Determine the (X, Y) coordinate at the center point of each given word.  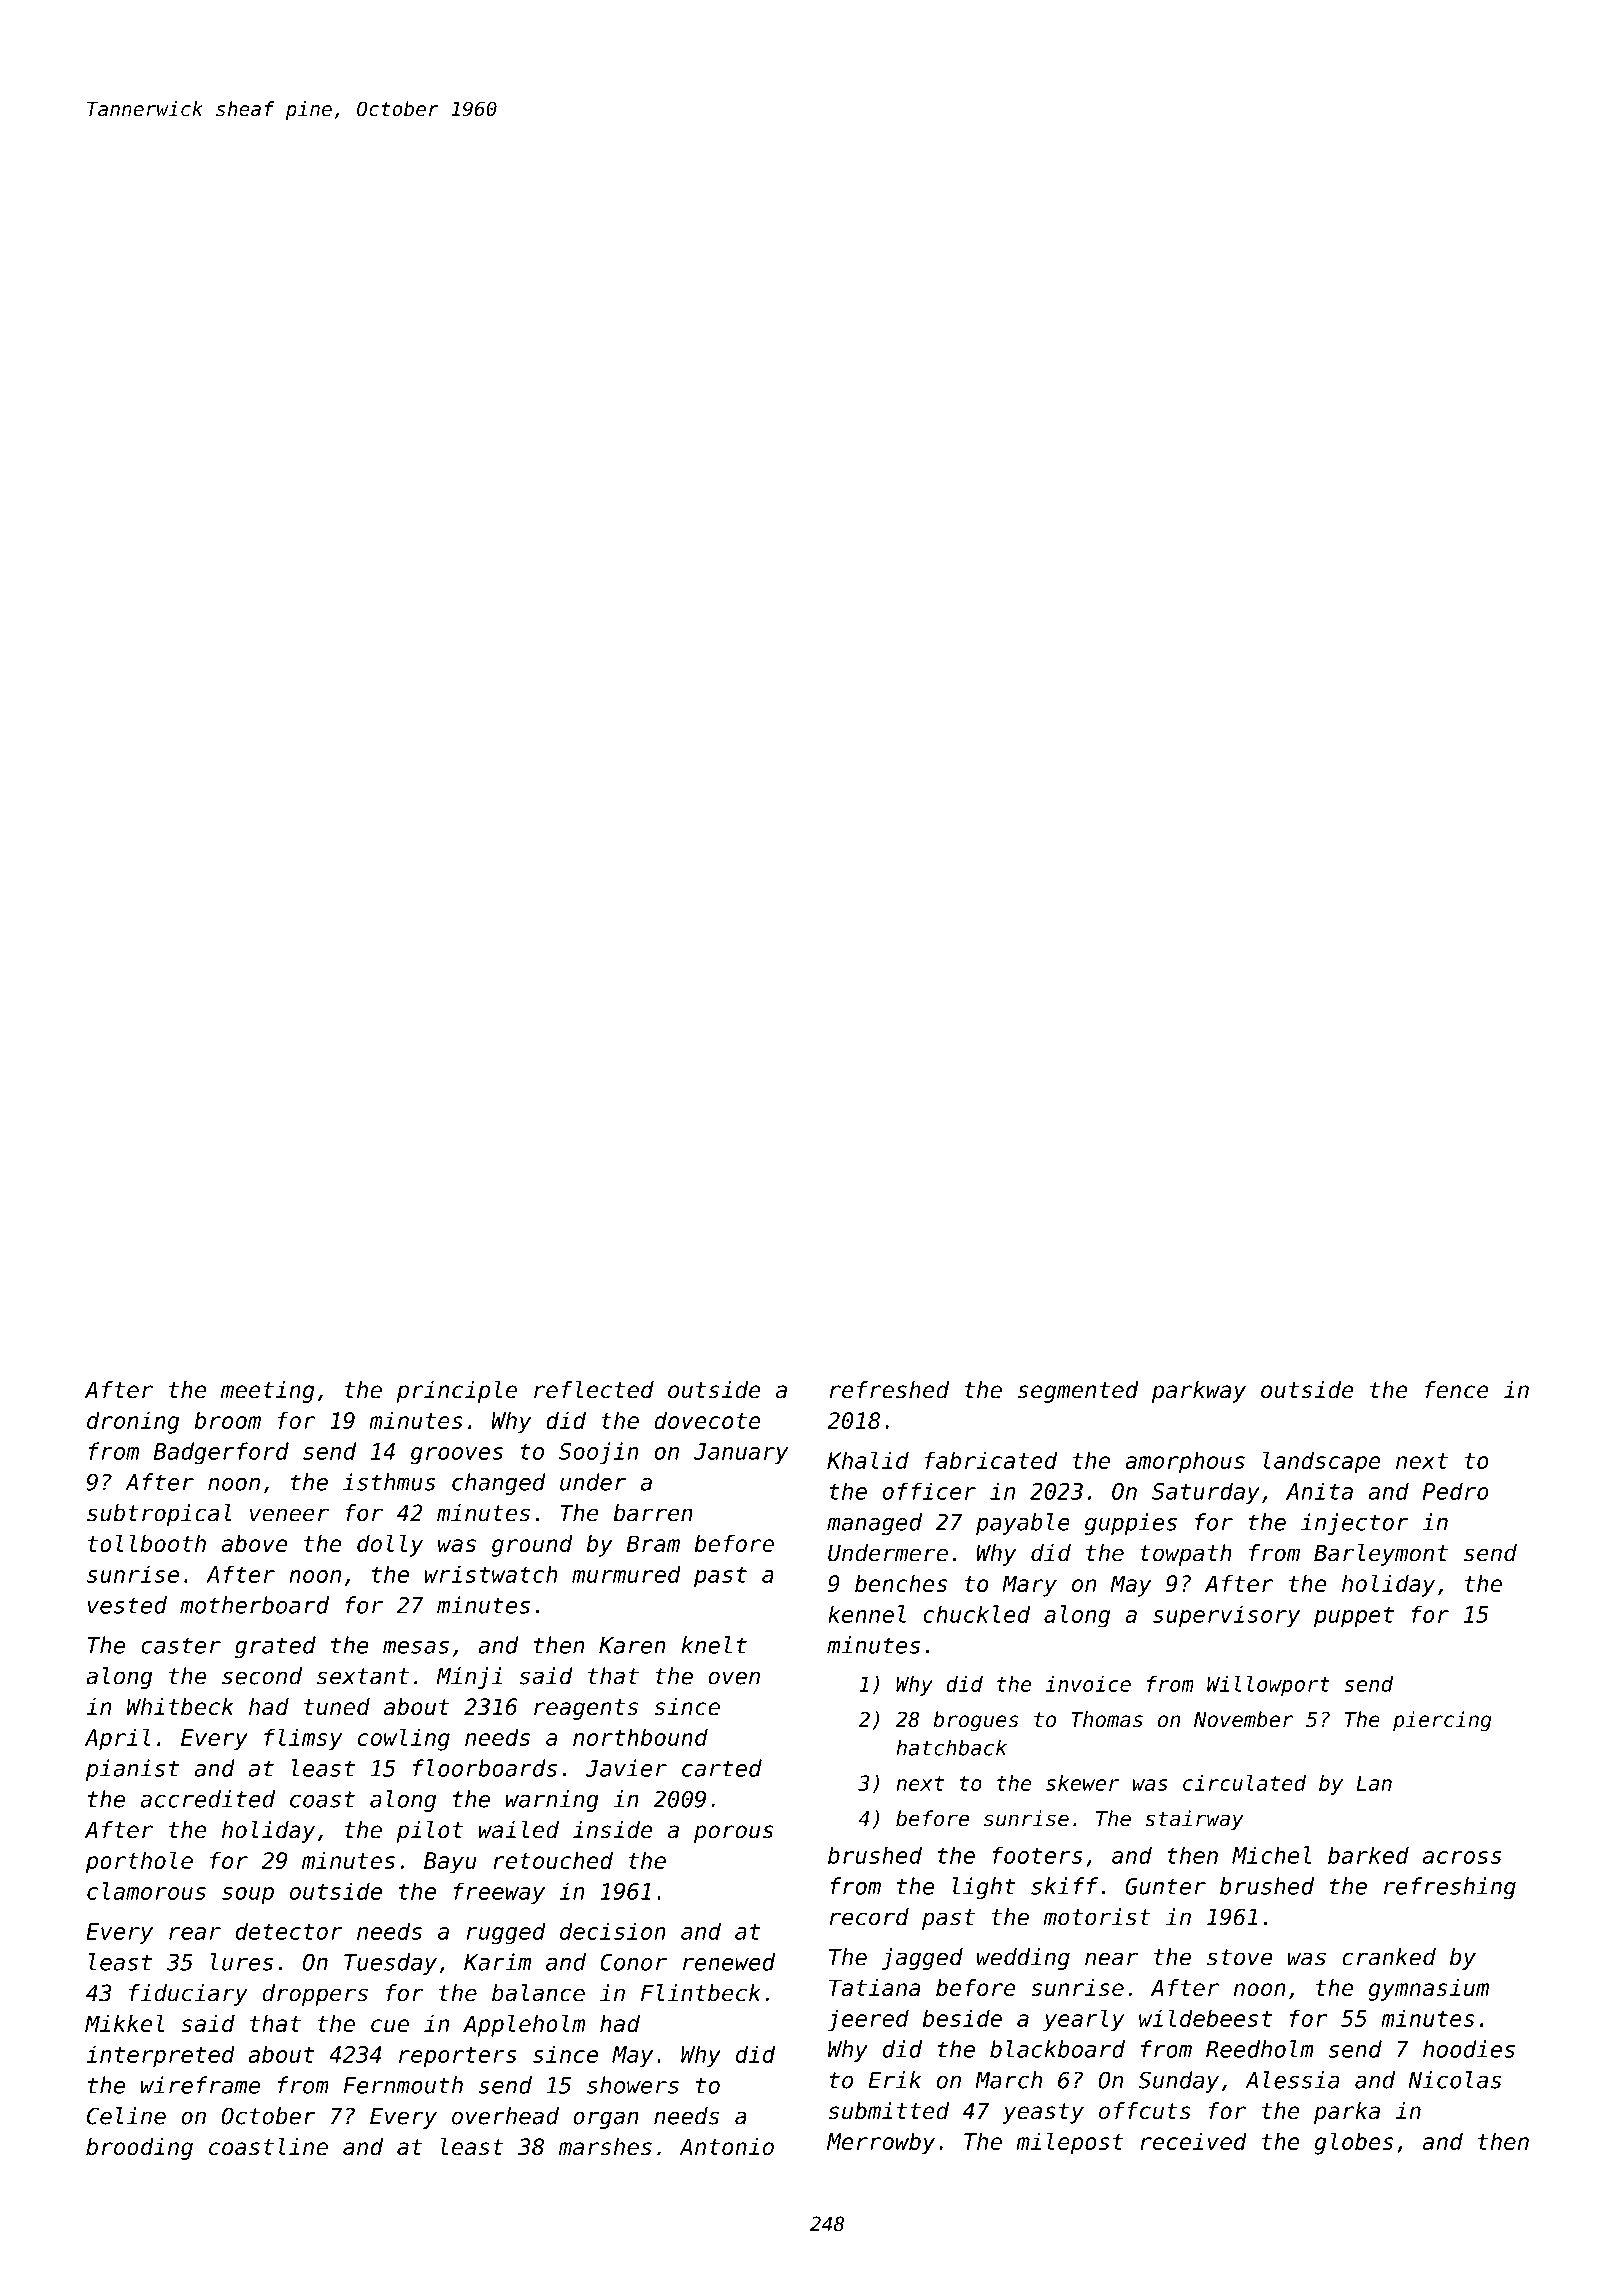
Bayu (450, 1863)
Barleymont (1381, 1555)
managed (874, 1524)
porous (734, 1834)
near (1111, 1959)
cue (390, 2025)
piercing (1442, 1721)
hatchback (951, 1747)
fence (1457, 1390)
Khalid (868, 1460)
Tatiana (875, 1988)
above (254, 1543)
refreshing (1450, 1888)
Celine (126, 2116)
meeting (268, 1392)
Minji (469, 1678)
